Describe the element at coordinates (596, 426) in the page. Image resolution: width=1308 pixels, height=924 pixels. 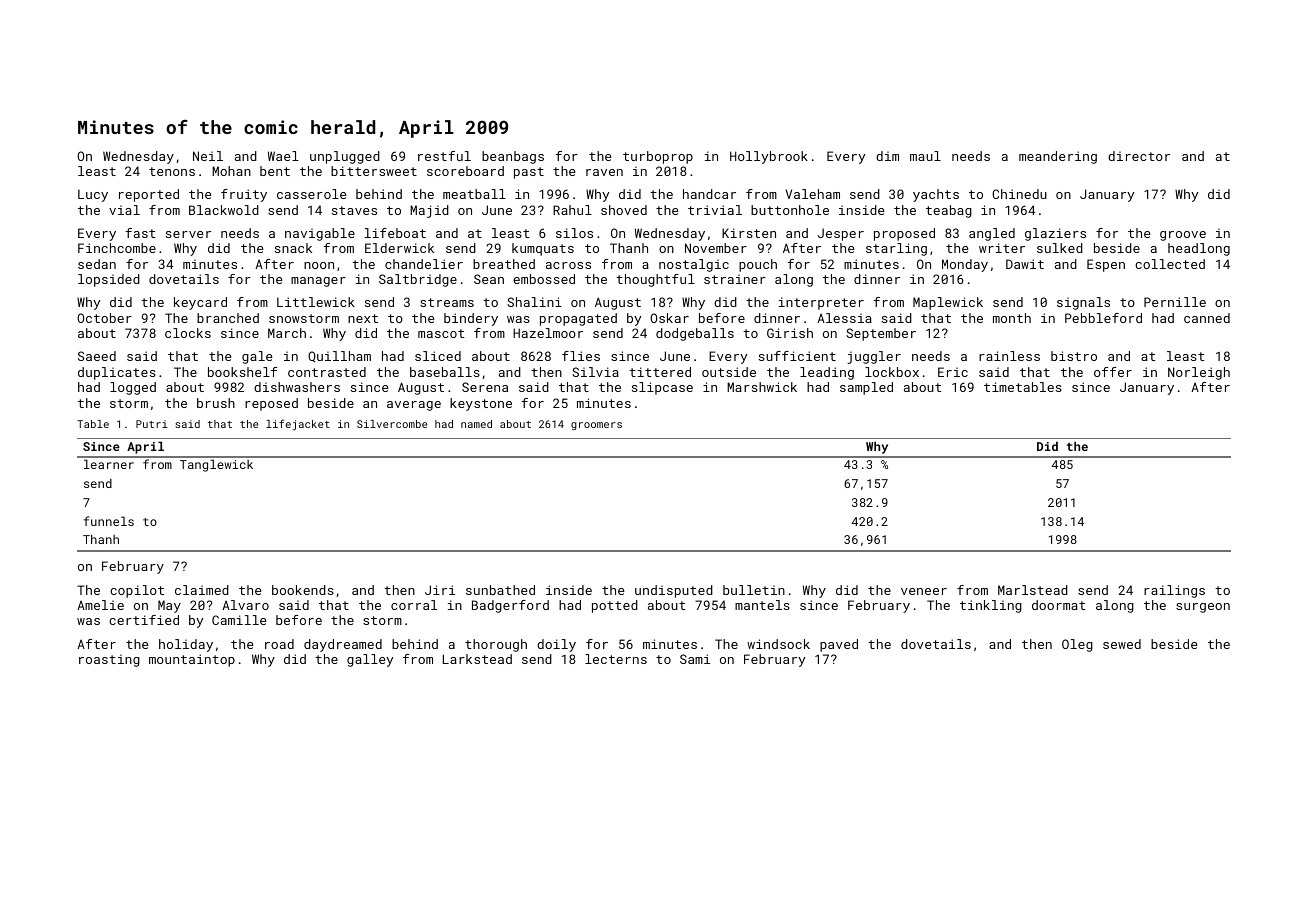
I see `groomers` at that location.
